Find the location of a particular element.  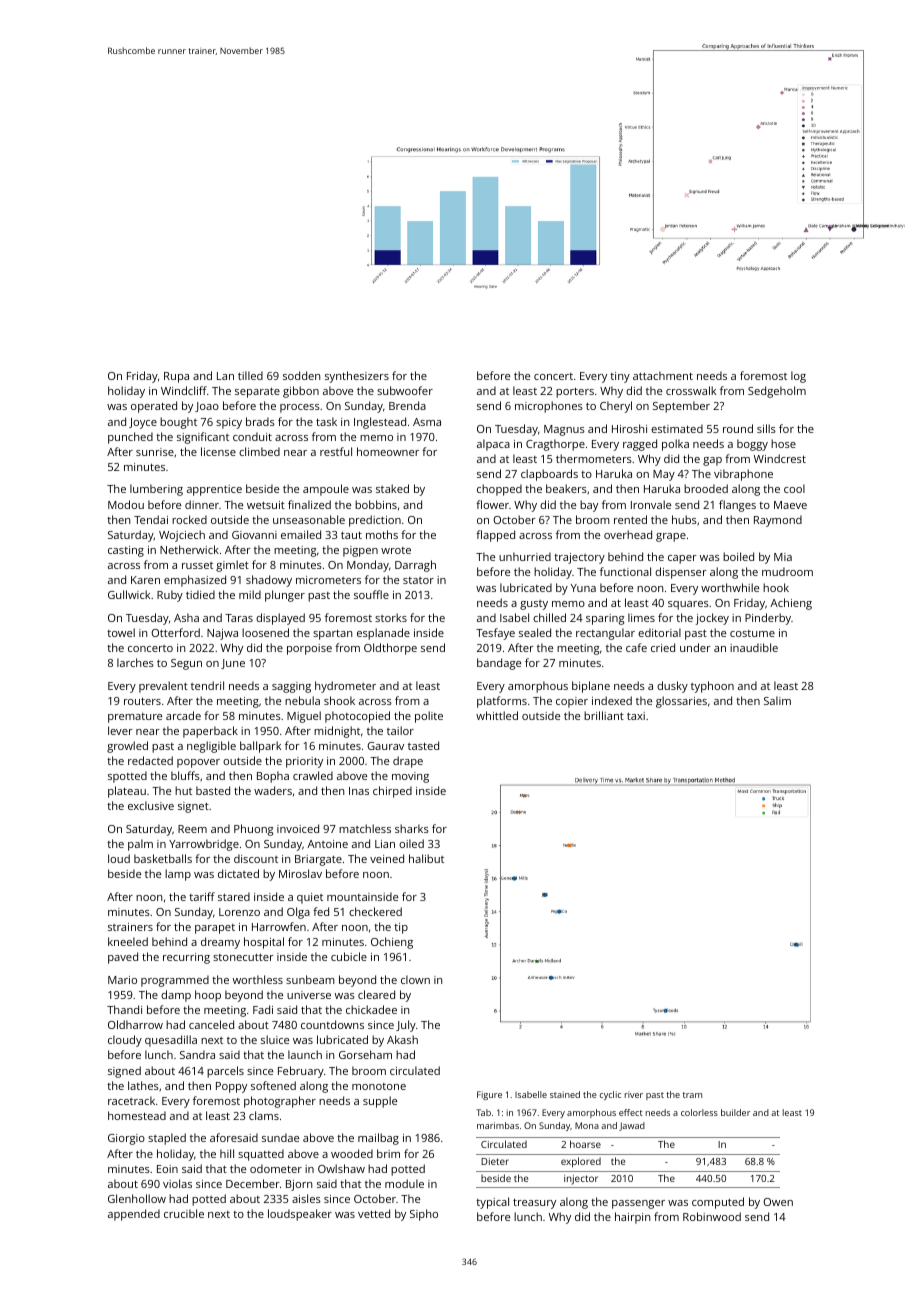

homeowner is located at coordinates (388, 451).
